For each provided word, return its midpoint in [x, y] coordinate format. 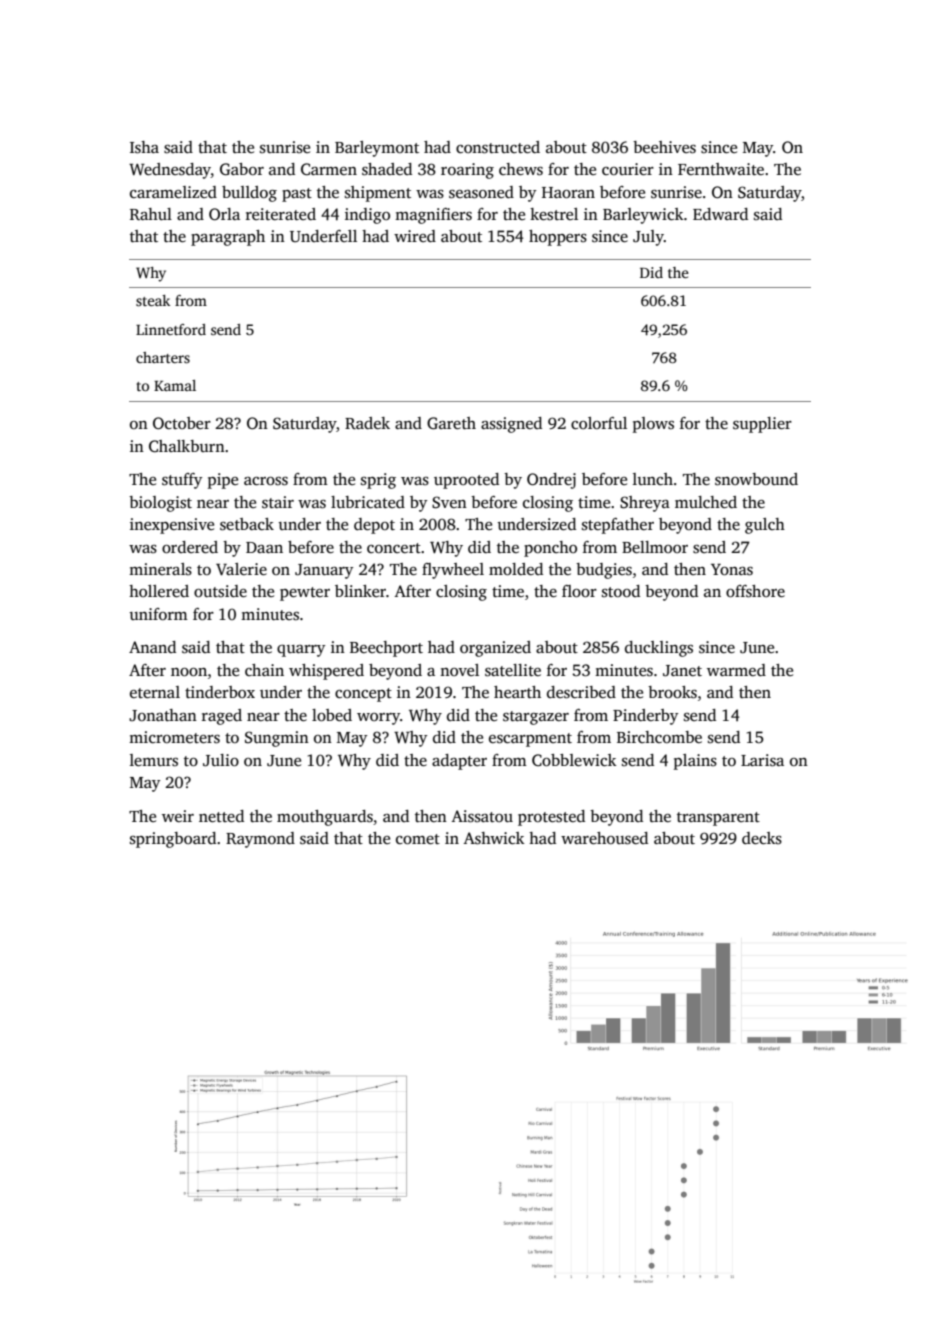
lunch [653, 479]
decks [762, 838]
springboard [173, 840]
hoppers [558, 238]
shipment [378, 194]
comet [418, 839]
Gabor [242, 169]
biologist [160, 504]
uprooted [466, 481]
